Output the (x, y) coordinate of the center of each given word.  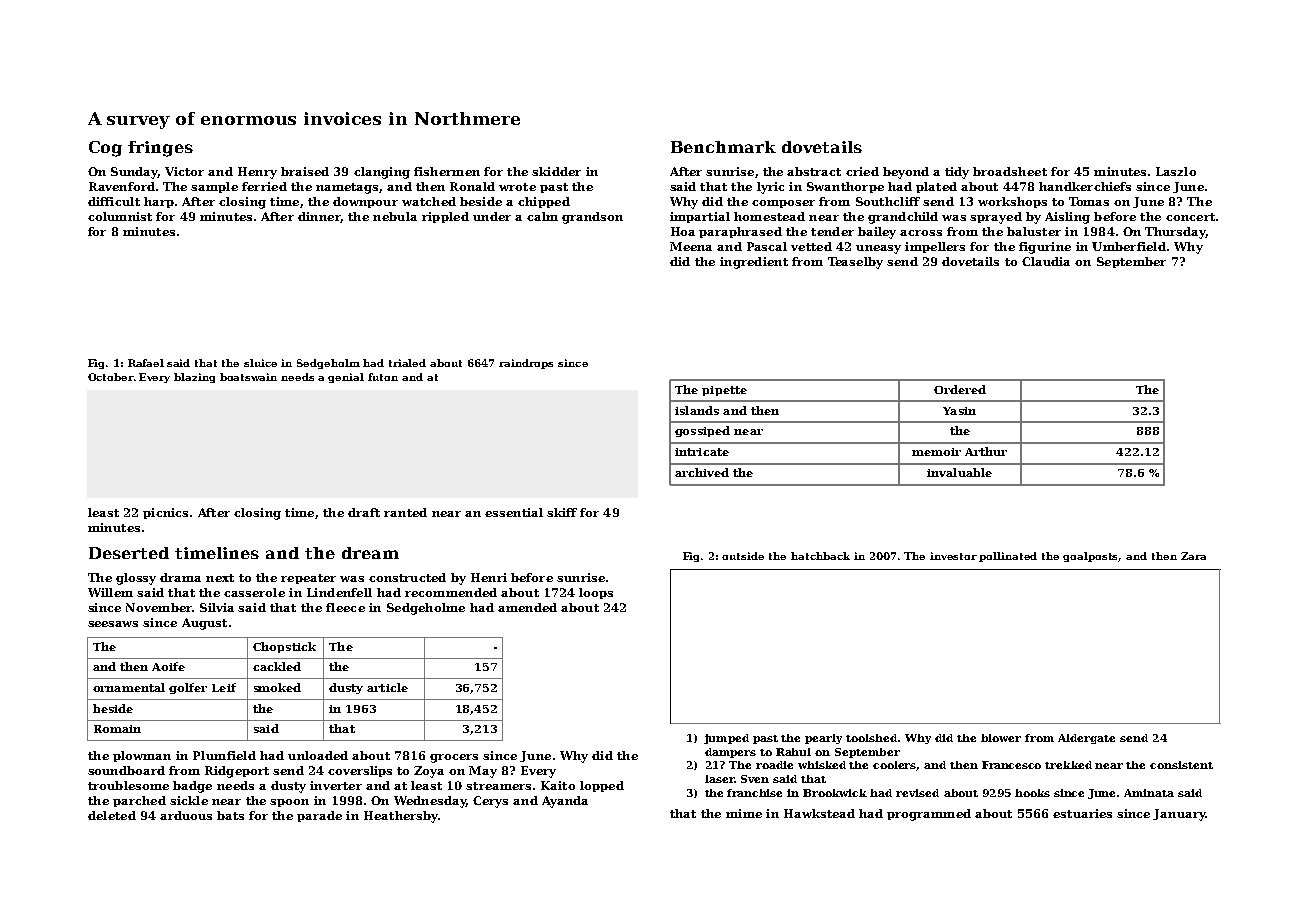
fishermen (447, 171)
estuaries (1082, 813)
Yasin (959, 411)
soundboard (126, 770)
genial (346, 378)
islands (697, 410)
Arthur (986, 451)
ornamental (129, 687)
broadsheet (1010, 171)
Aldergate (1086, 739)
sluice (260, 363)
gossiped (702, 431)
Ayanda (565, 802)
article (387, 687)
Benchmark (723, 147)
